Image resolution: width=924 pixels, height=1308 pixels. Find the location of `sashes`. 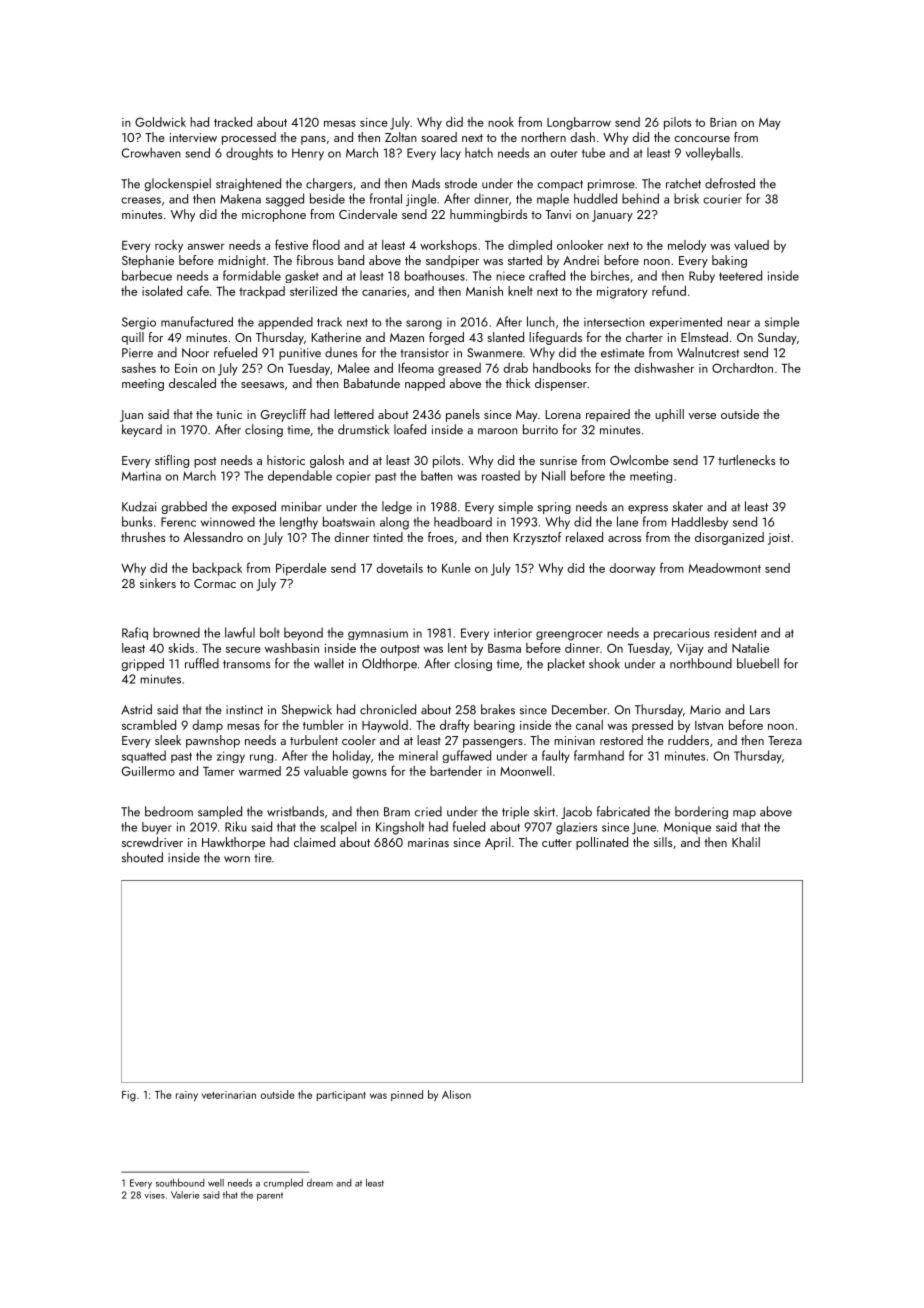

sashes is located at coordinates (139, 368).
